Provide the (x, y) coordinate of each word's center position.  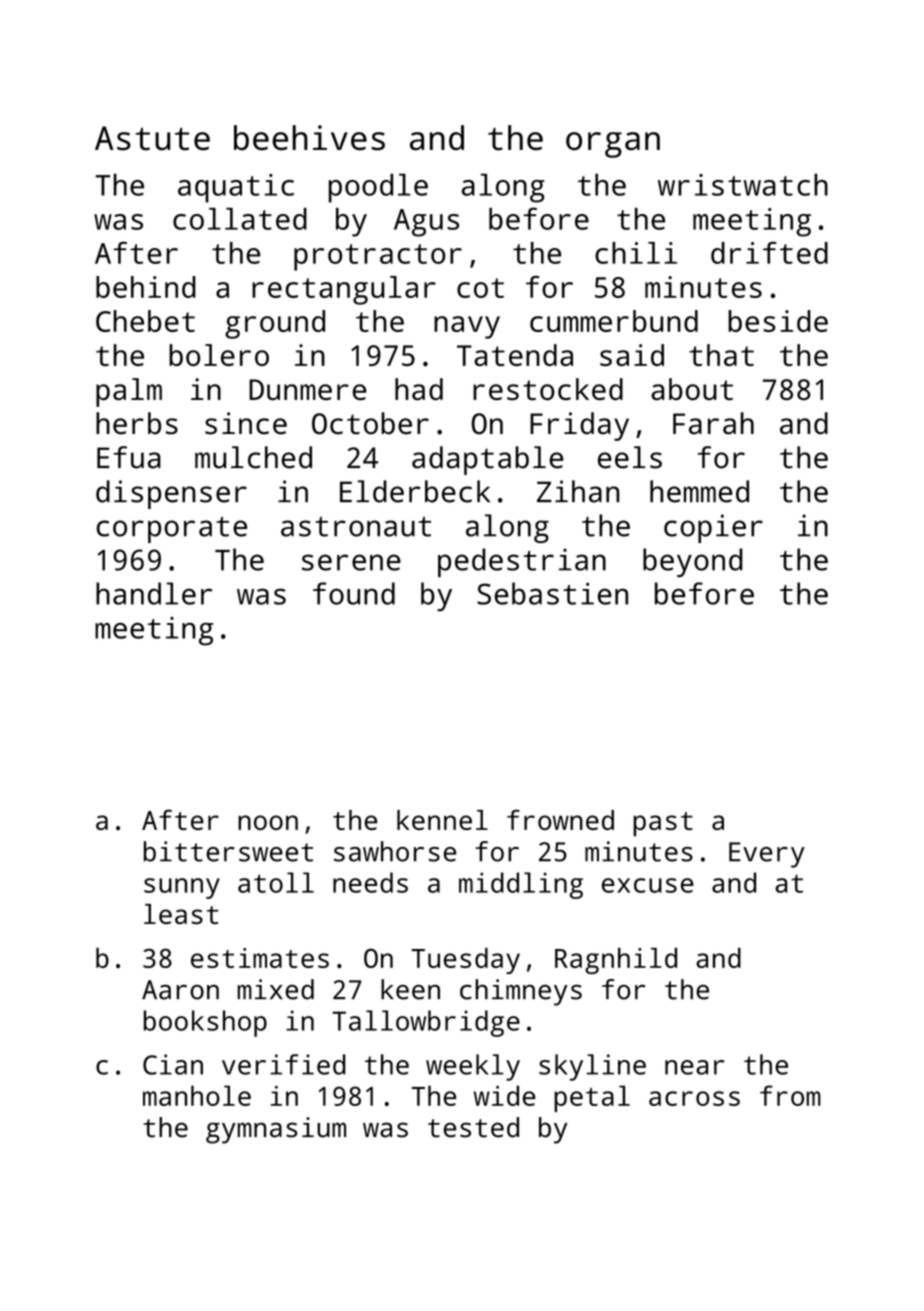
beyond (693, 562)
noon (268, 822)
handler (154, 593)
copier (713, 528)
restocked (548, 389)
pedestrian (522, 562)
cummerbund (614, 321)
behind (146, 287)
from (790, 1095)
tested (473, 1127)
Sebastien (552, 593)
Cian (173, 1064)
